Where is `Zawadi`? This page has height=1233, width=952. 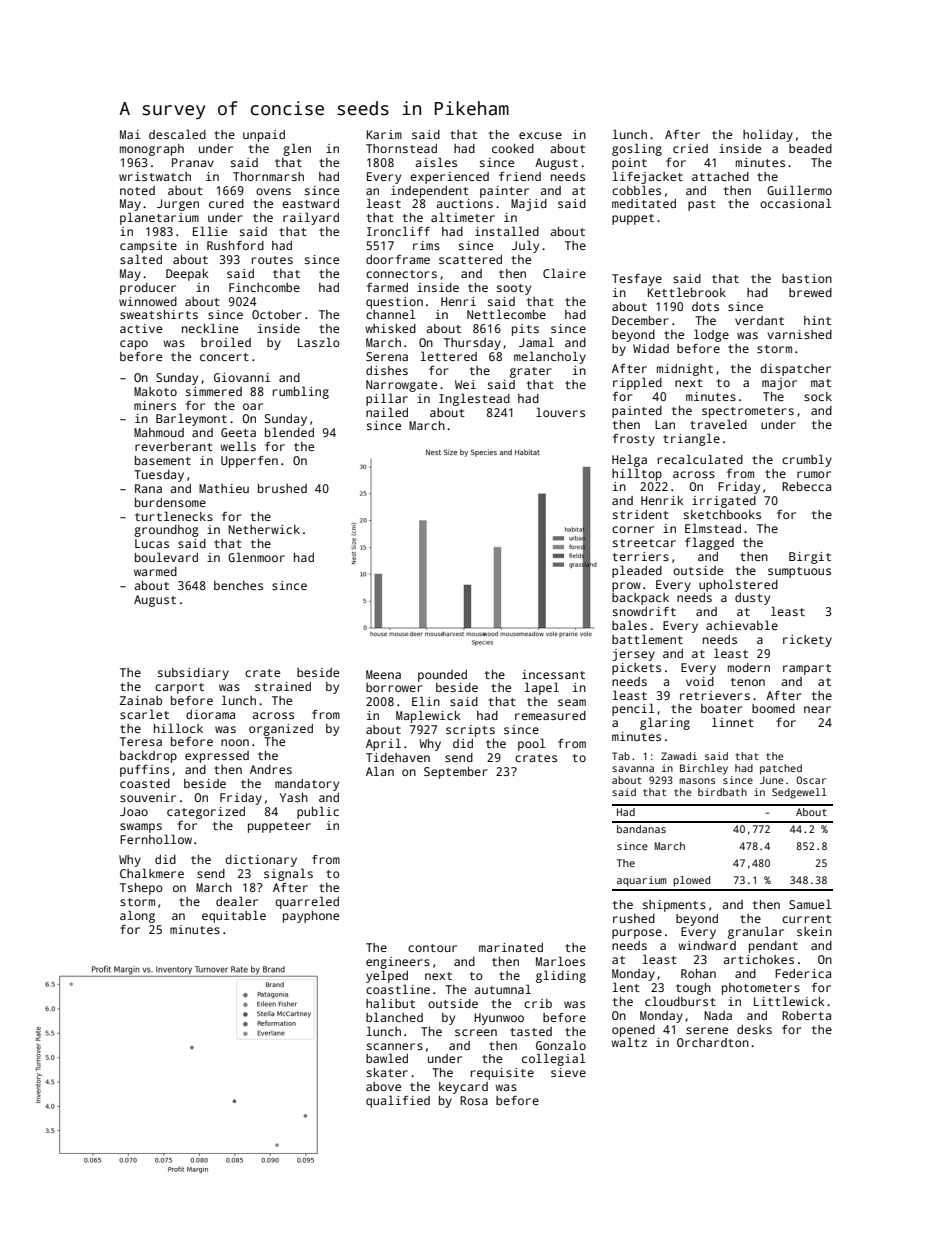 Zawadi is located at coordinates (679, 756).
